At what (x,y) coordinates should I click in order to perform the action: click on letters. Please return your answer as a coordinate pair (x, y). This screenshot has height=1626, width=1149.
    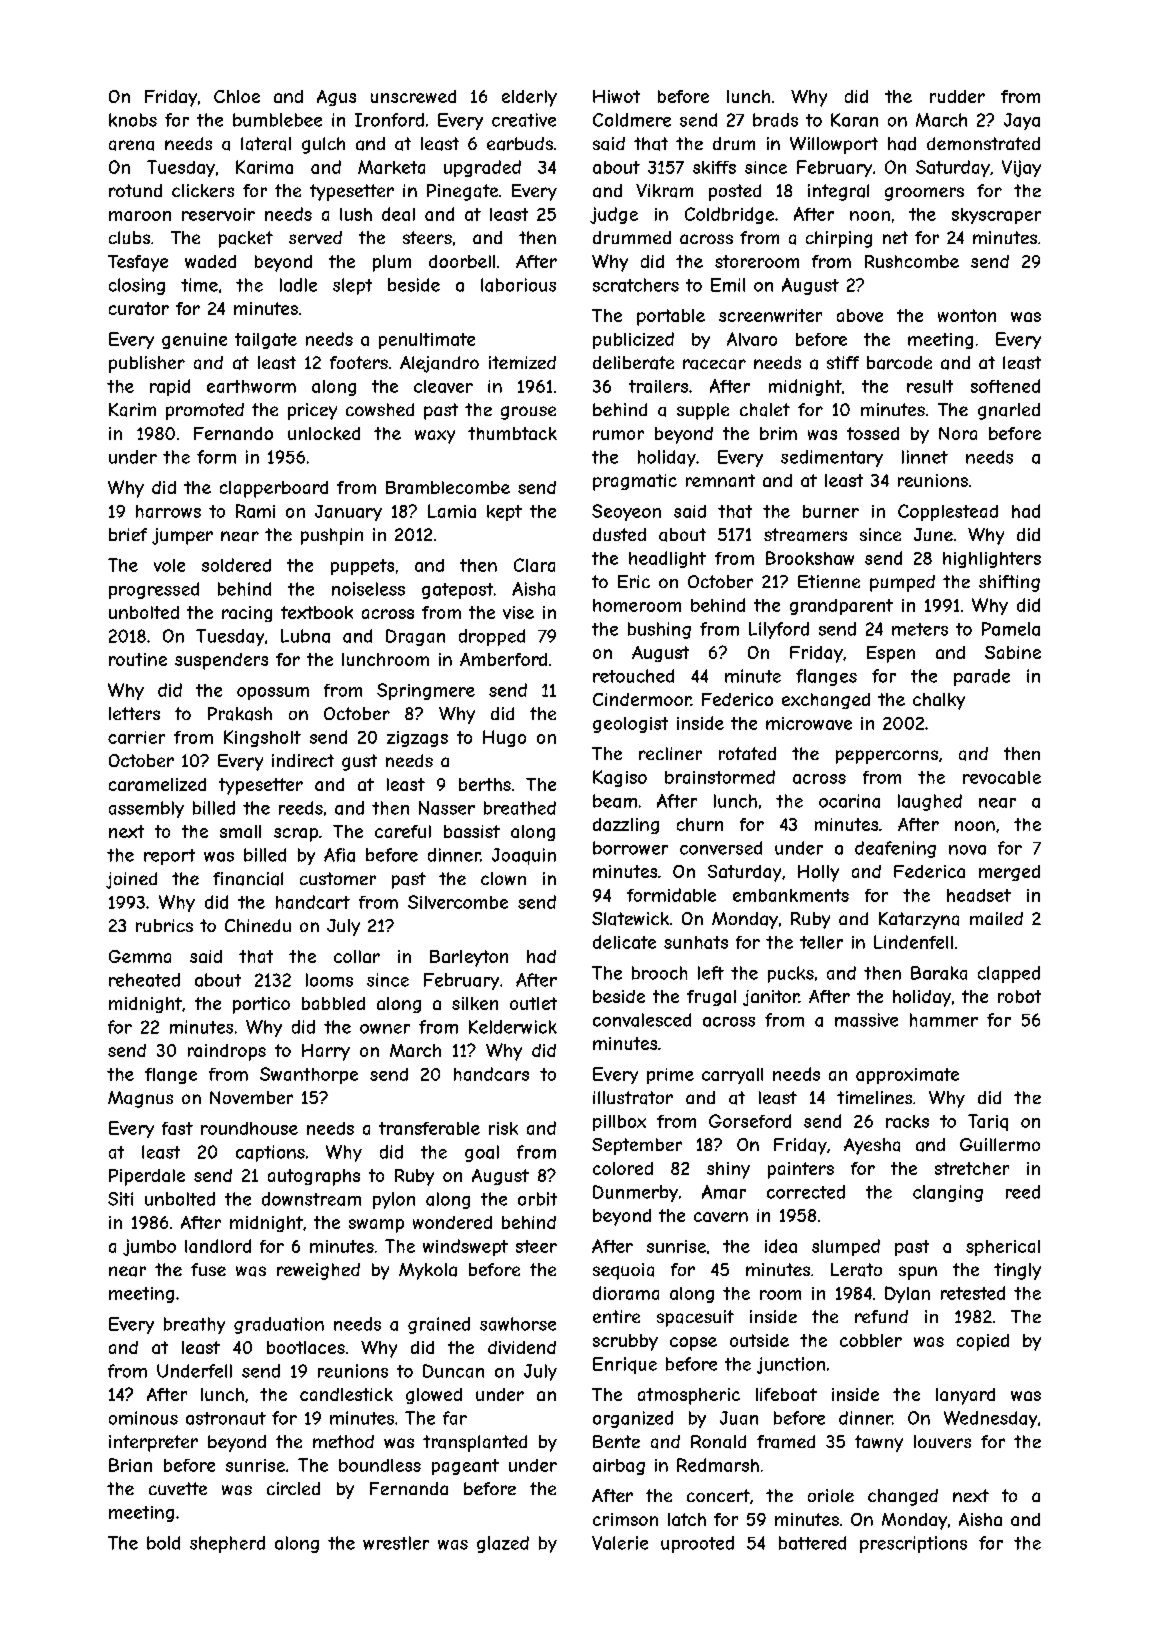
    Looking at the image, I should click on (134, 713).
